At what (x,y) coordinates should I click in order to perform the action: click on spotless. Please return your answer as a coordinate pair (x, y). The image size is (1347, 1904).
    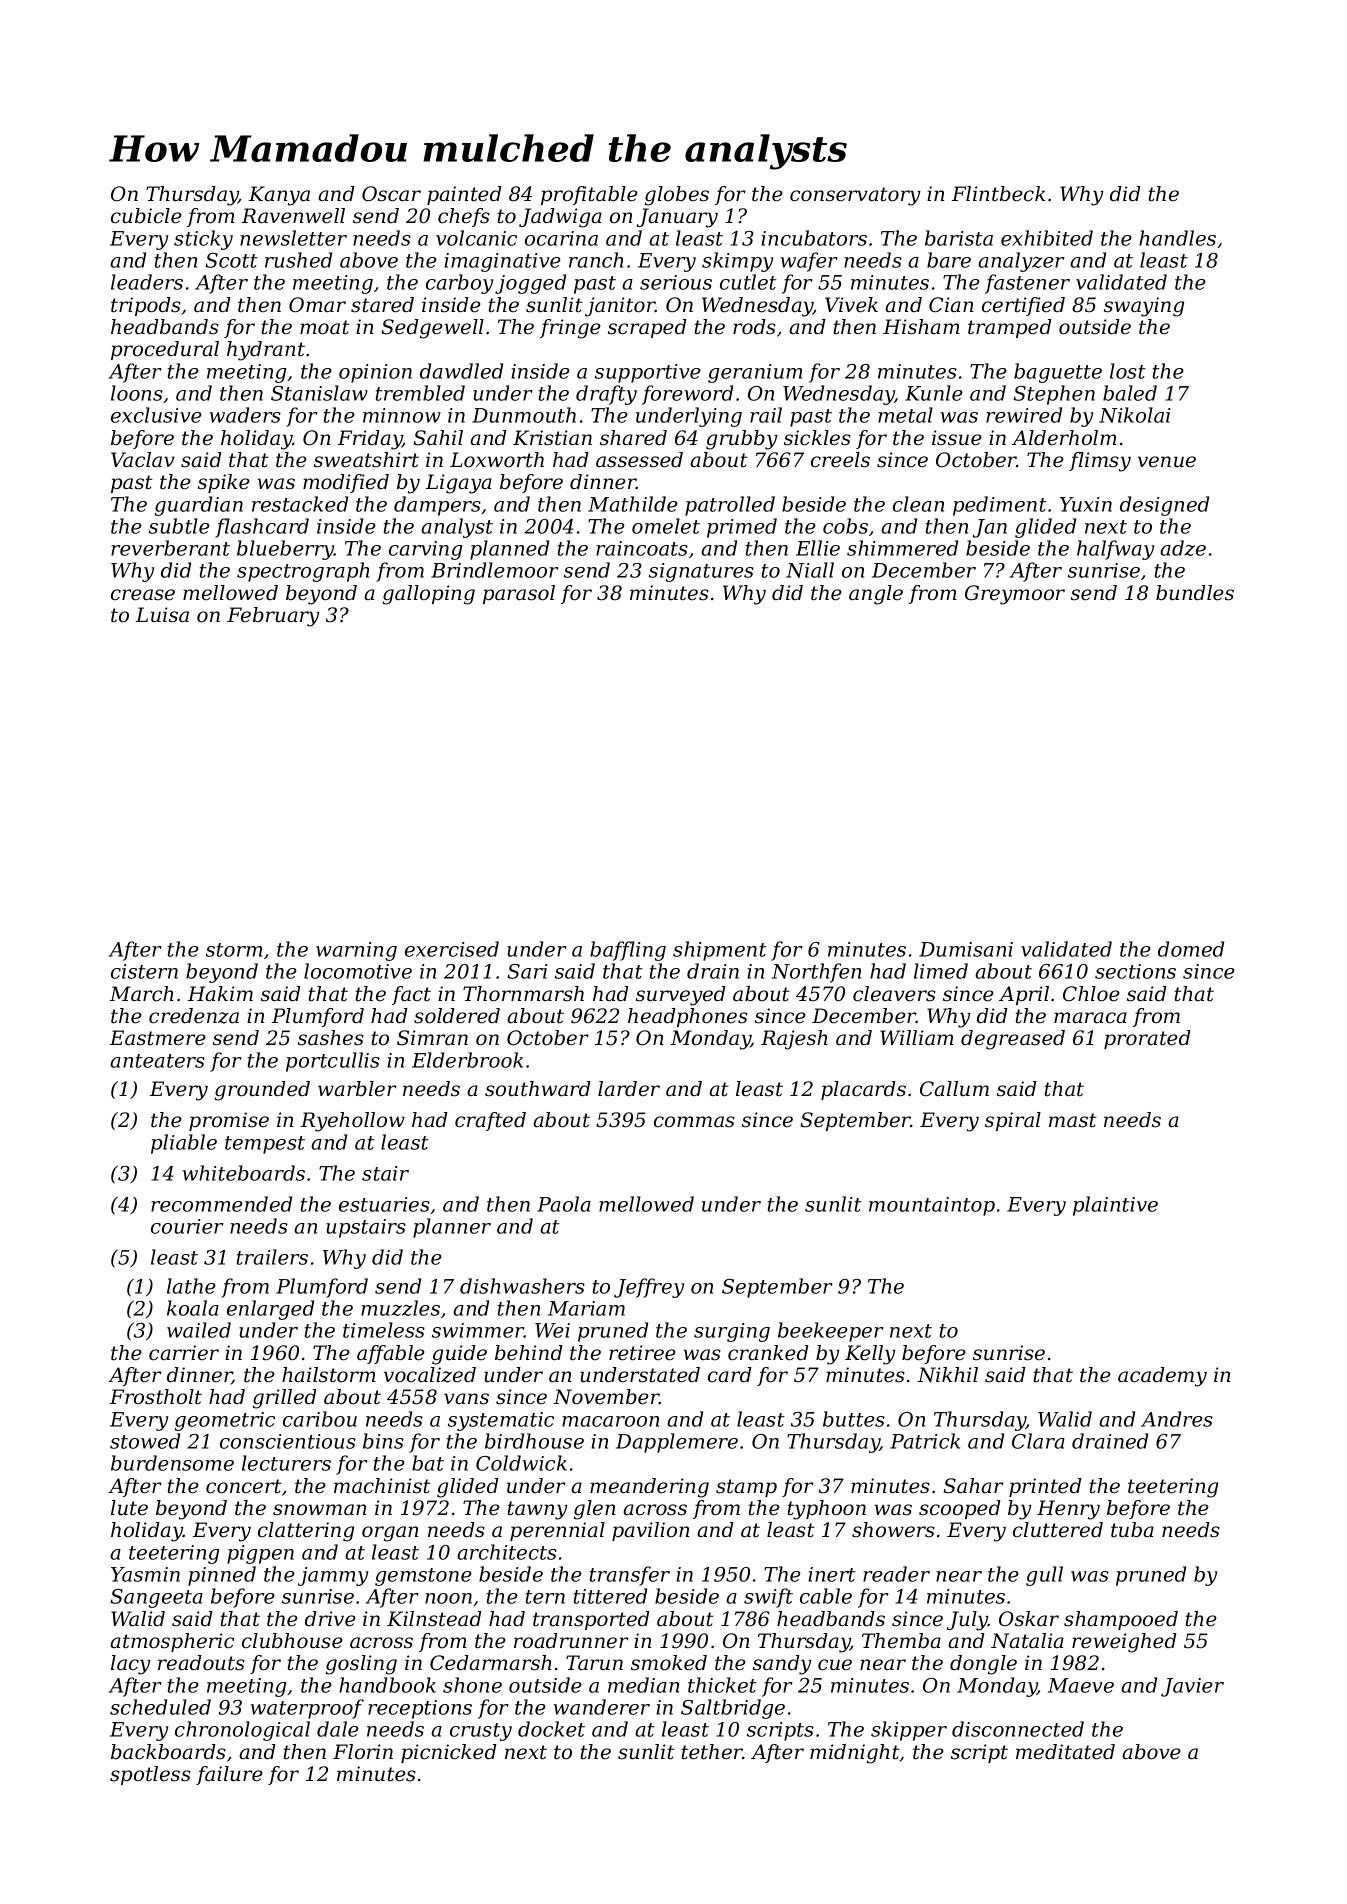
    Looking at the image, I should click on (150, 1775).
